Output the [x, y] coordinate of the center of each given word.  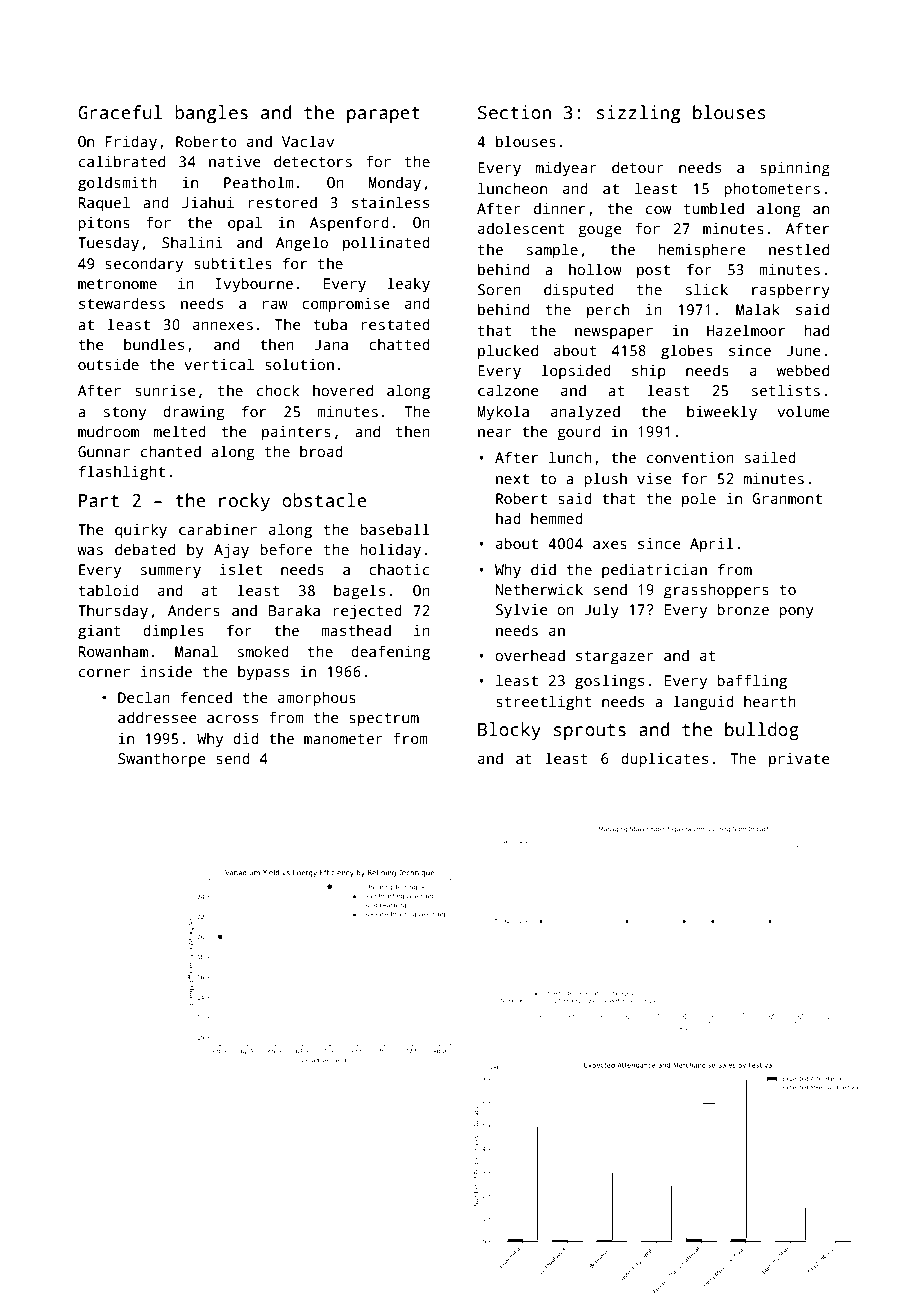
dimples [173, 632]
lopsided [576, 372]
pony [796, 613]
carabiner [218, 529]
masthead [356, 630]
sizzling [638, 114]
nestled [799, 249]
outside [108, 364]
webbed [803, 370]
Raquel [104, 204]
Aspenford [349, 224]
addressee [157, 717]
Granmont [787, 498]
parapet [383, 115]
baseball [395, 529]
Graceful [120, 112]
